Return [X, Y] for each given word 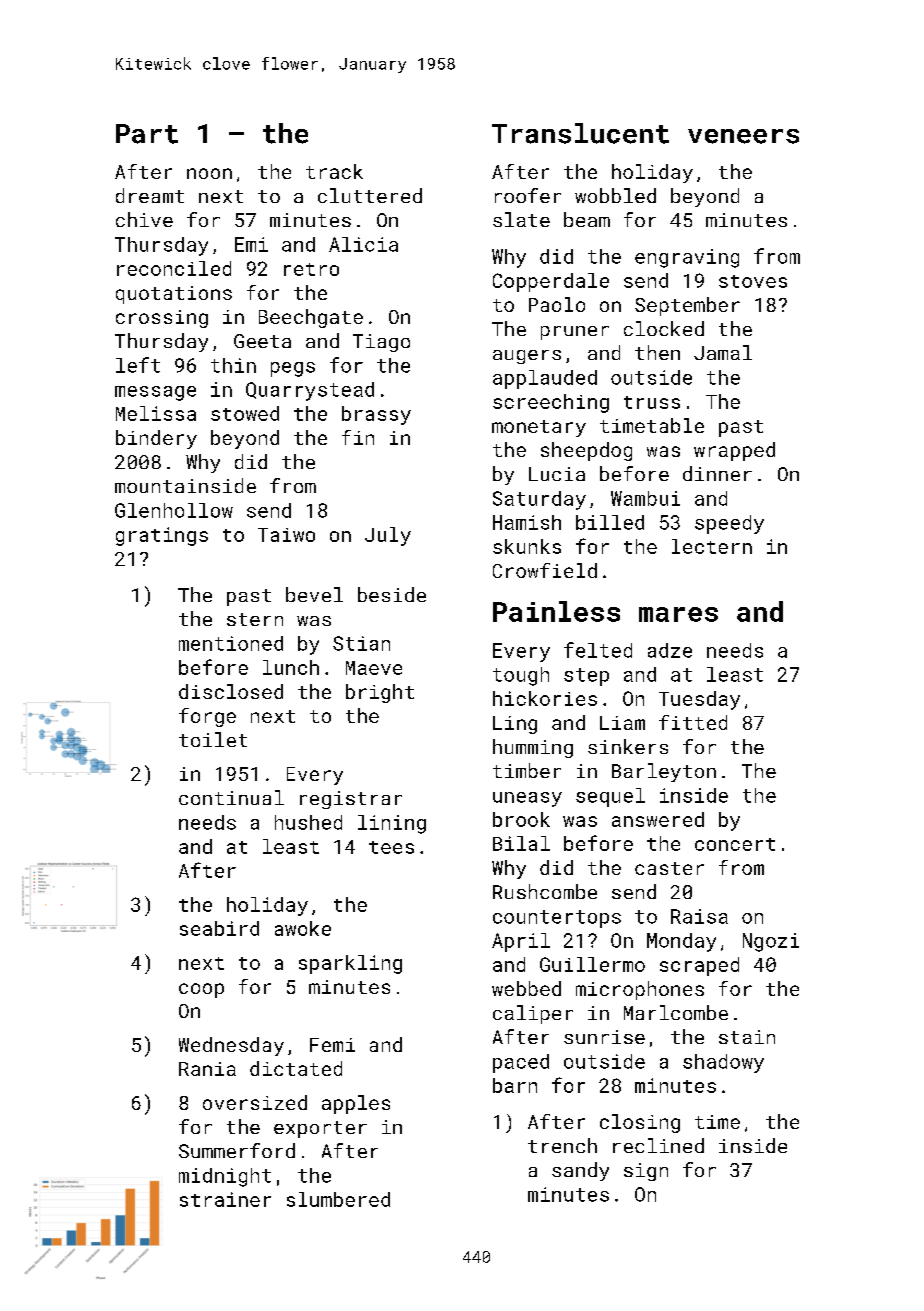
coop [201, 990]
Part [147, 134]
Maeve [374, 668]
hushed [308, 822]
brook [521, 819]
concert [735, 844]
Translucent [580, 133]
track [334, 171]
